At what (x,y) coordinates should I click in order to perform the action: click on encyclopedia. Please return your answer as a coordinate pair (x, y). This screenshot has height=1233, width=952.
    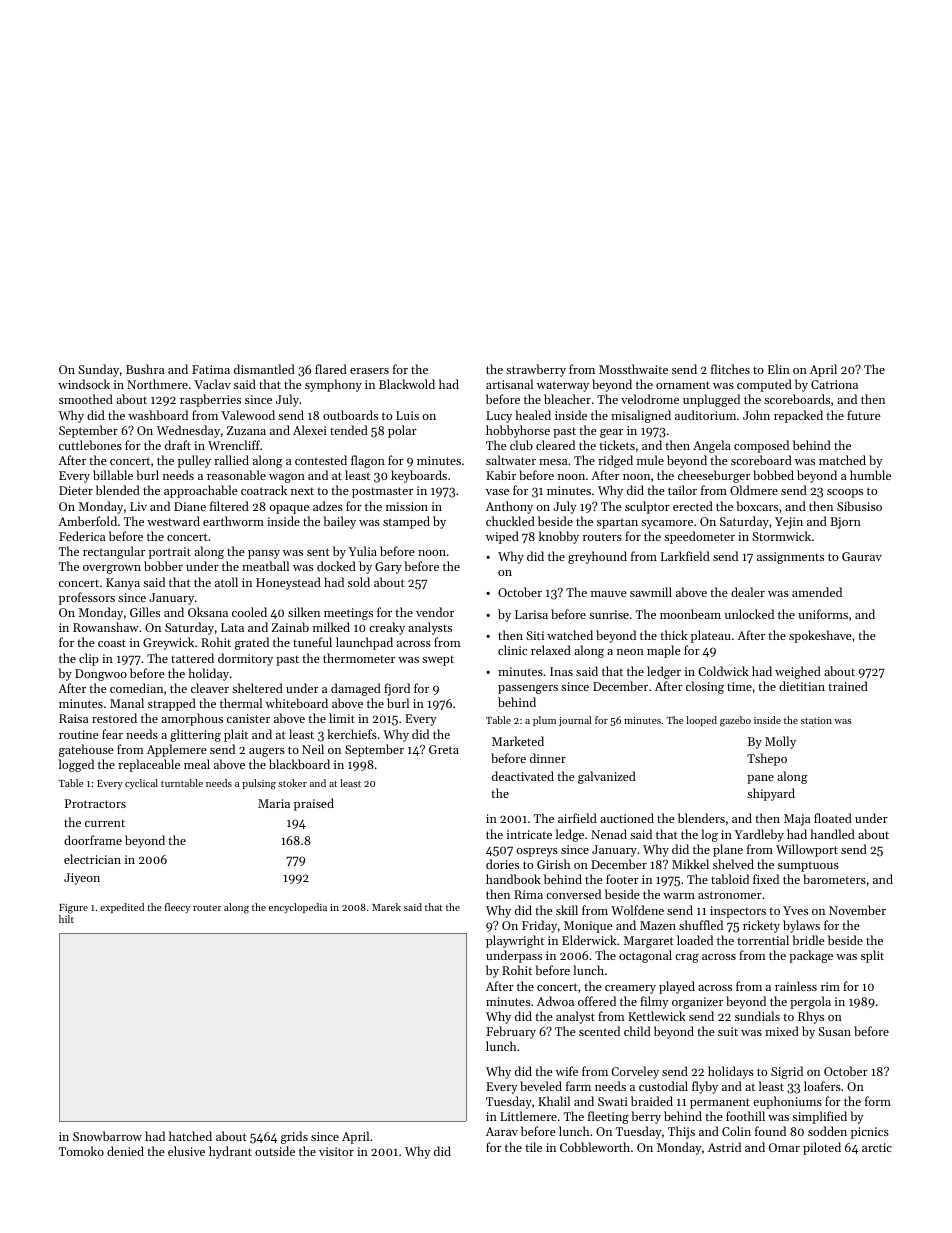
    Looking at the image, I should click on (298, 908).
